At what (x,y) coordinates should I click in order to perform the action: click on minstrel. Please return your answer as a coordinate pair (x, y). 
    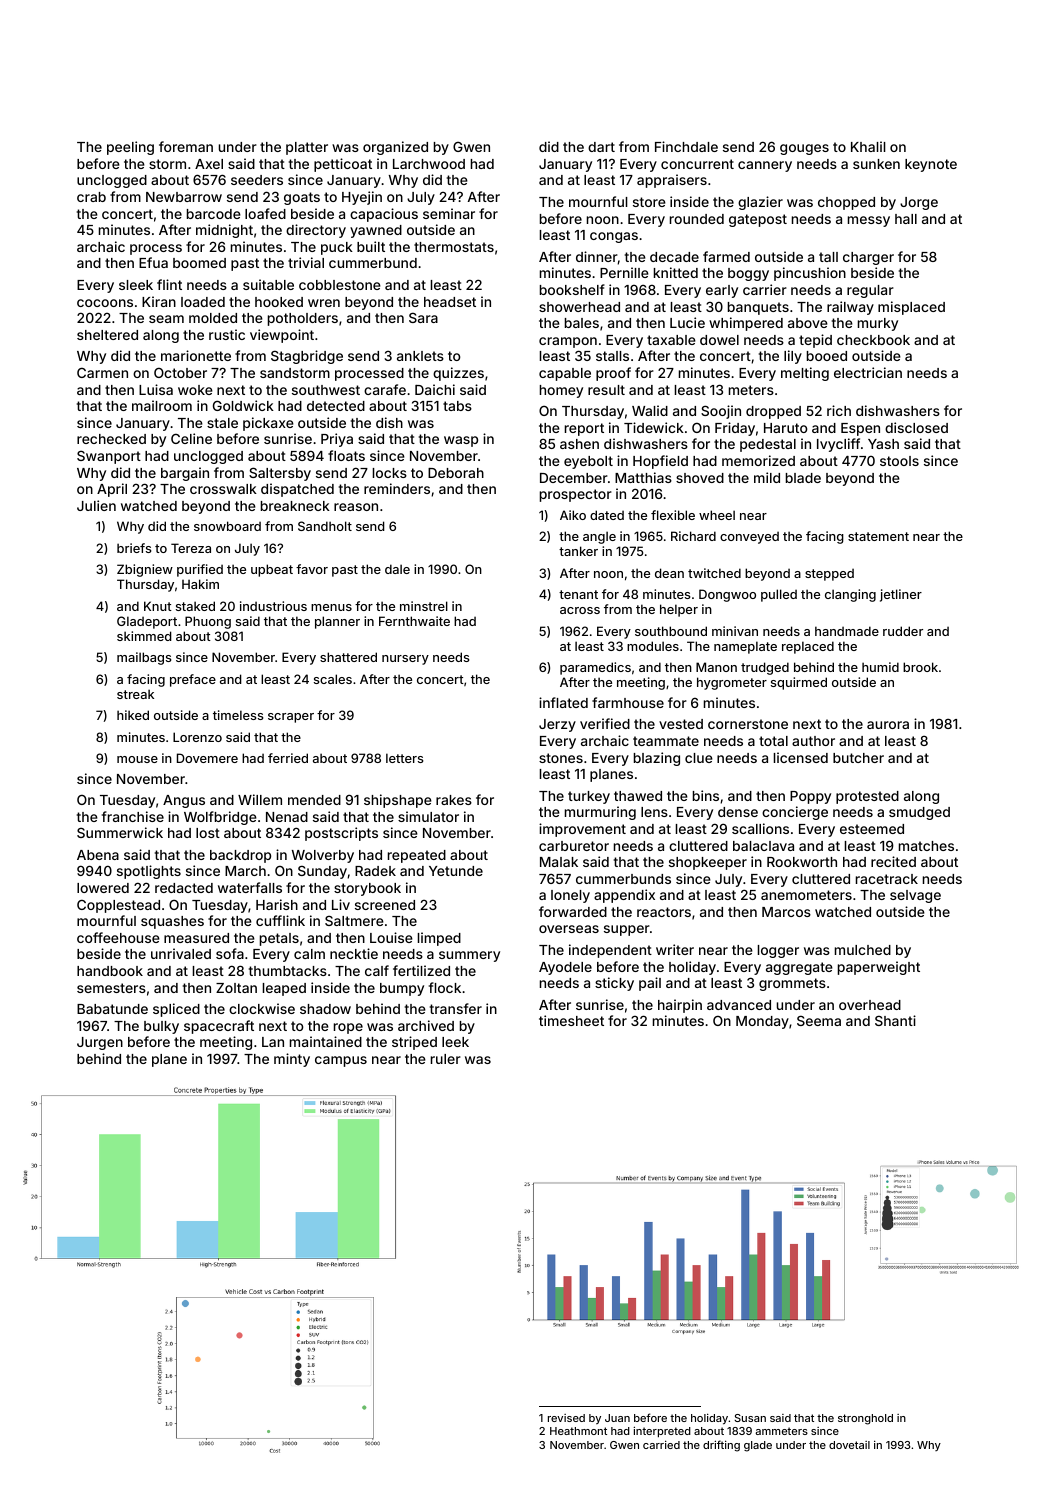
    Looking at the image, I should click on (424, 606).
